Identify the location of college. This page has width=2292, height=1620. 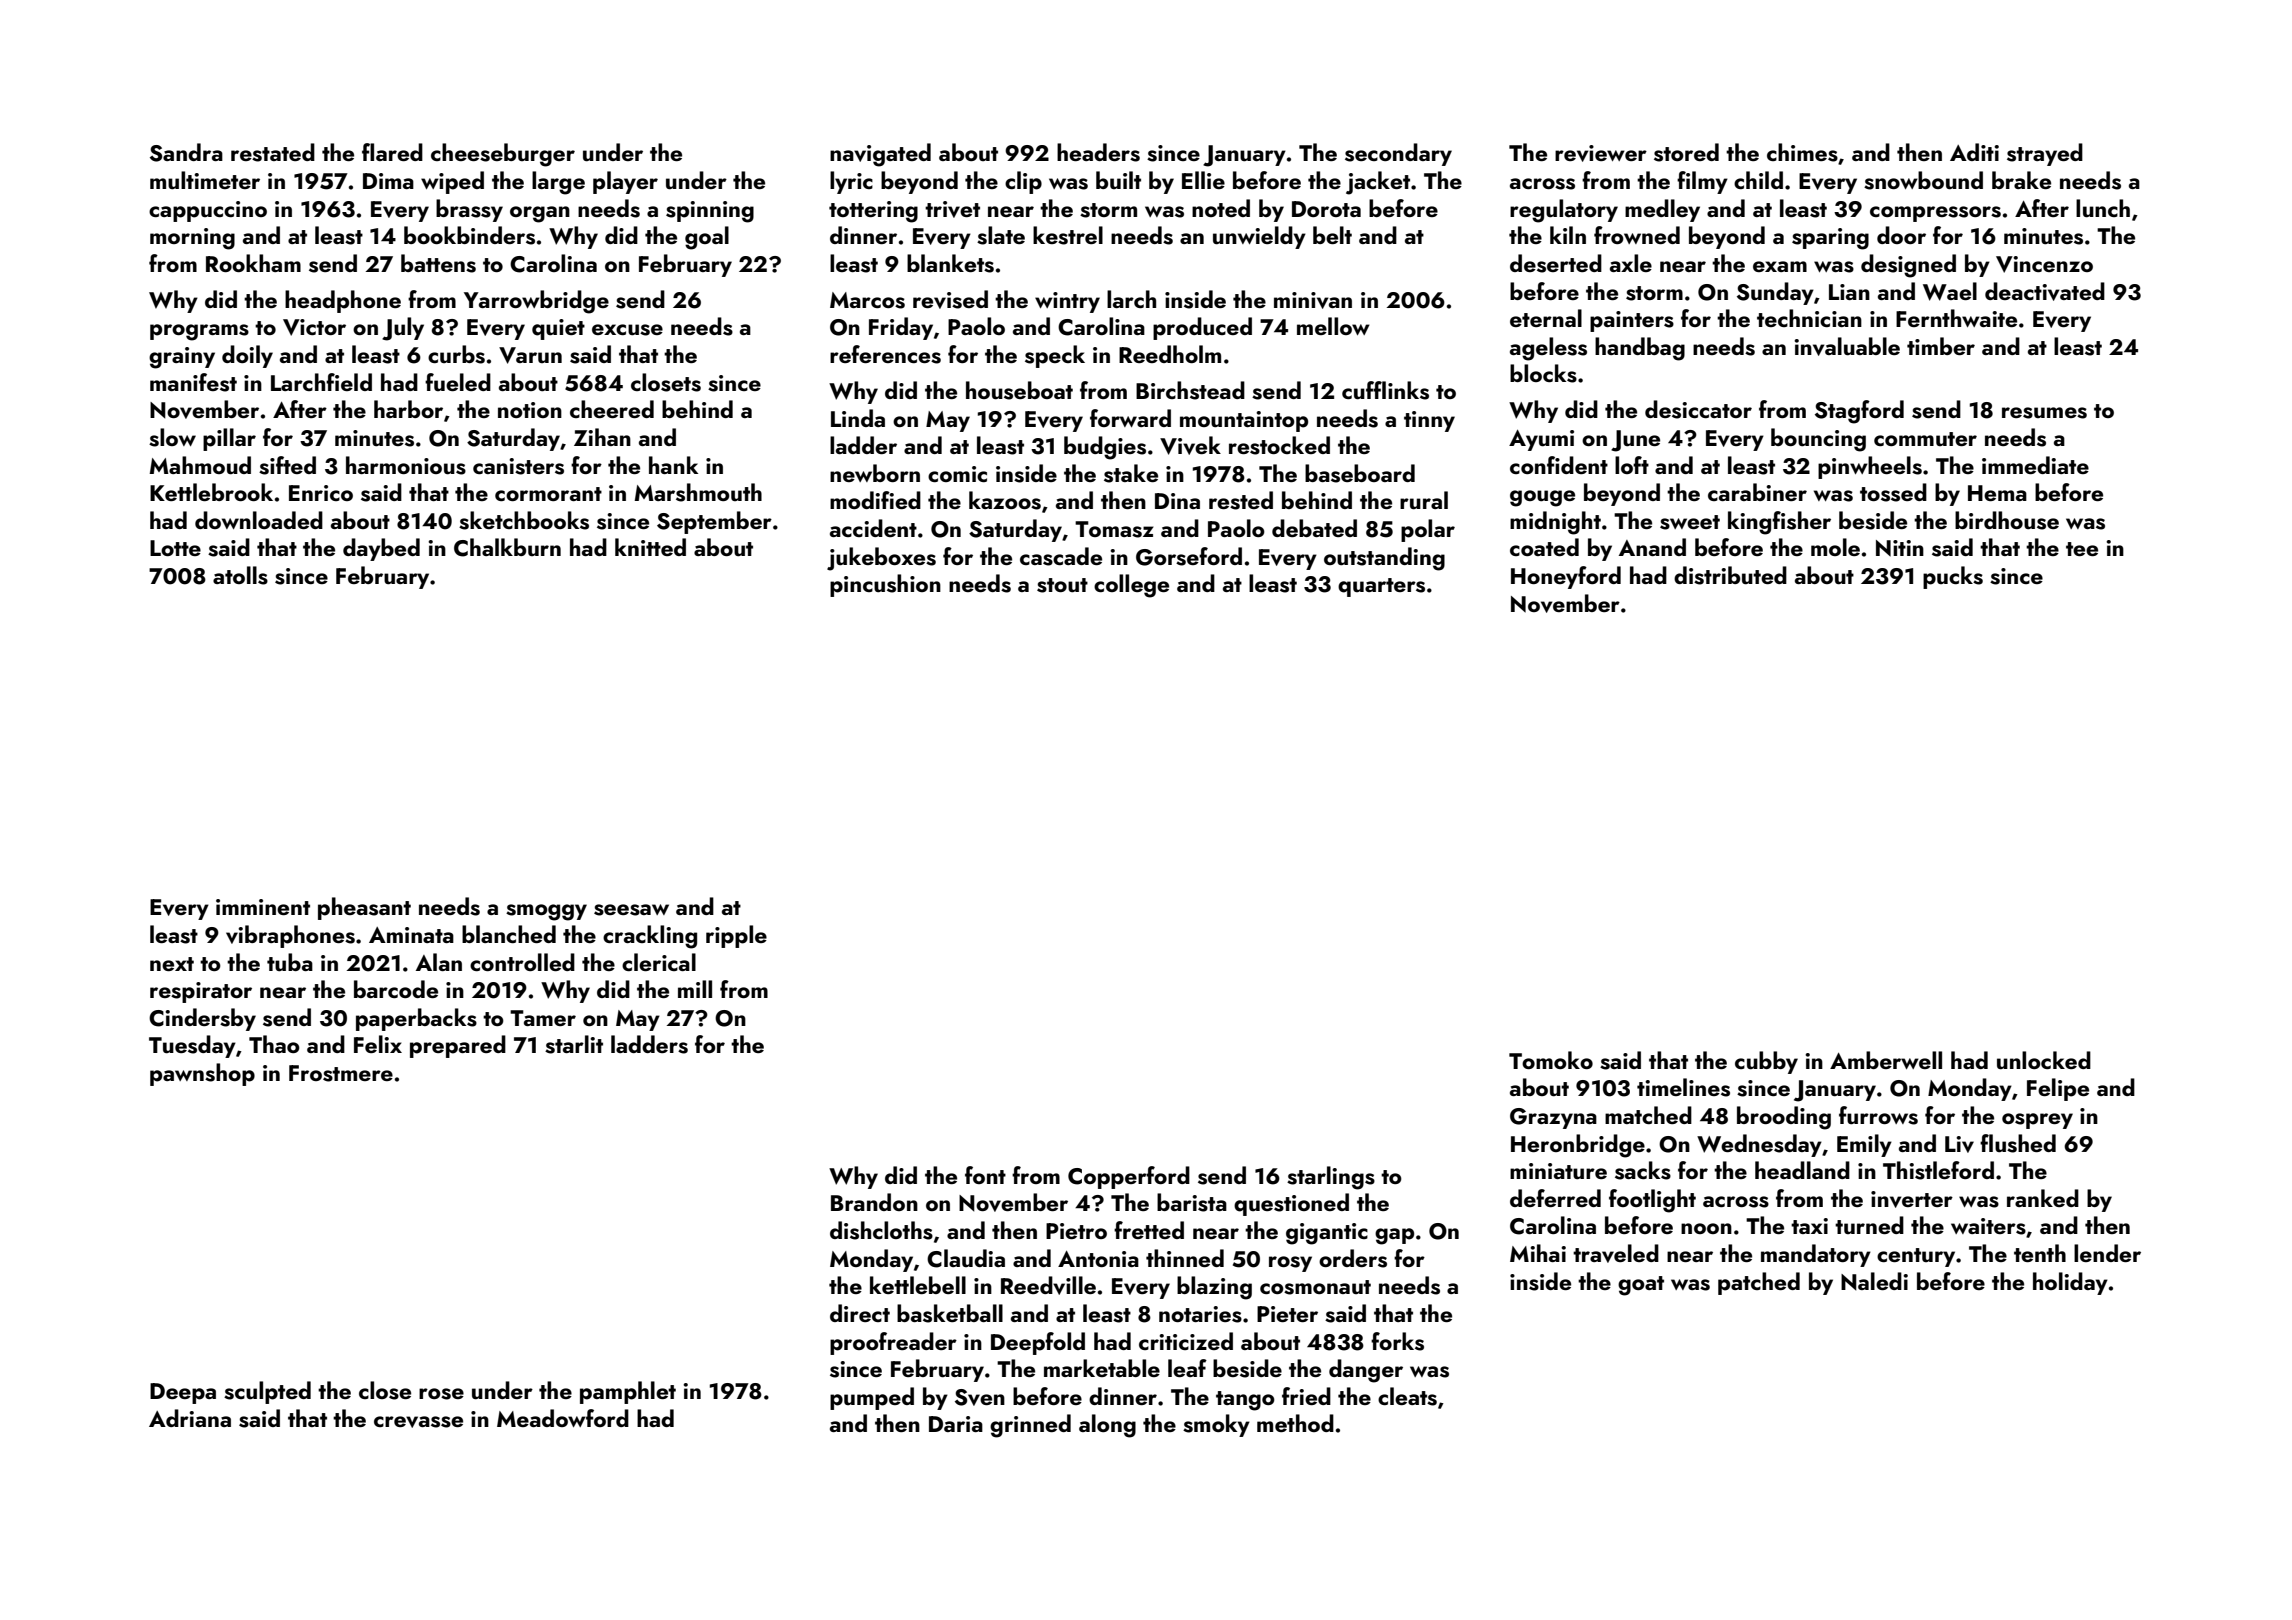
(1131, 586).
